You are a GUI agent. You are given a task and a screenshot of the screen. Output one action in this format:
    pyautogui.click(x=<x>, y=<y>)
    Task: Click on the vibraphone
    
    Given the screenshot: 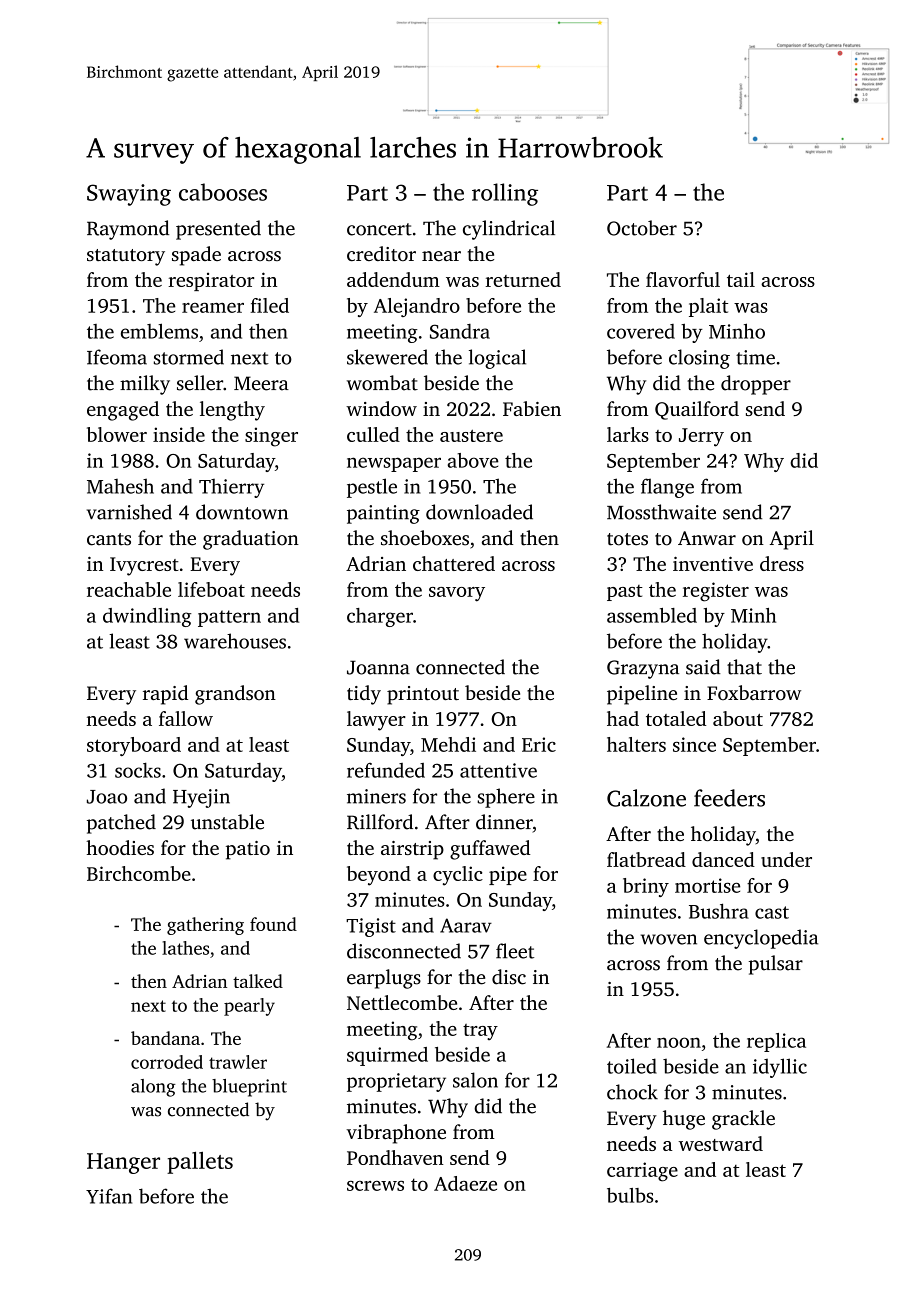 What is the action you would take?
    pyautogui.click(x=396, y=1134)
